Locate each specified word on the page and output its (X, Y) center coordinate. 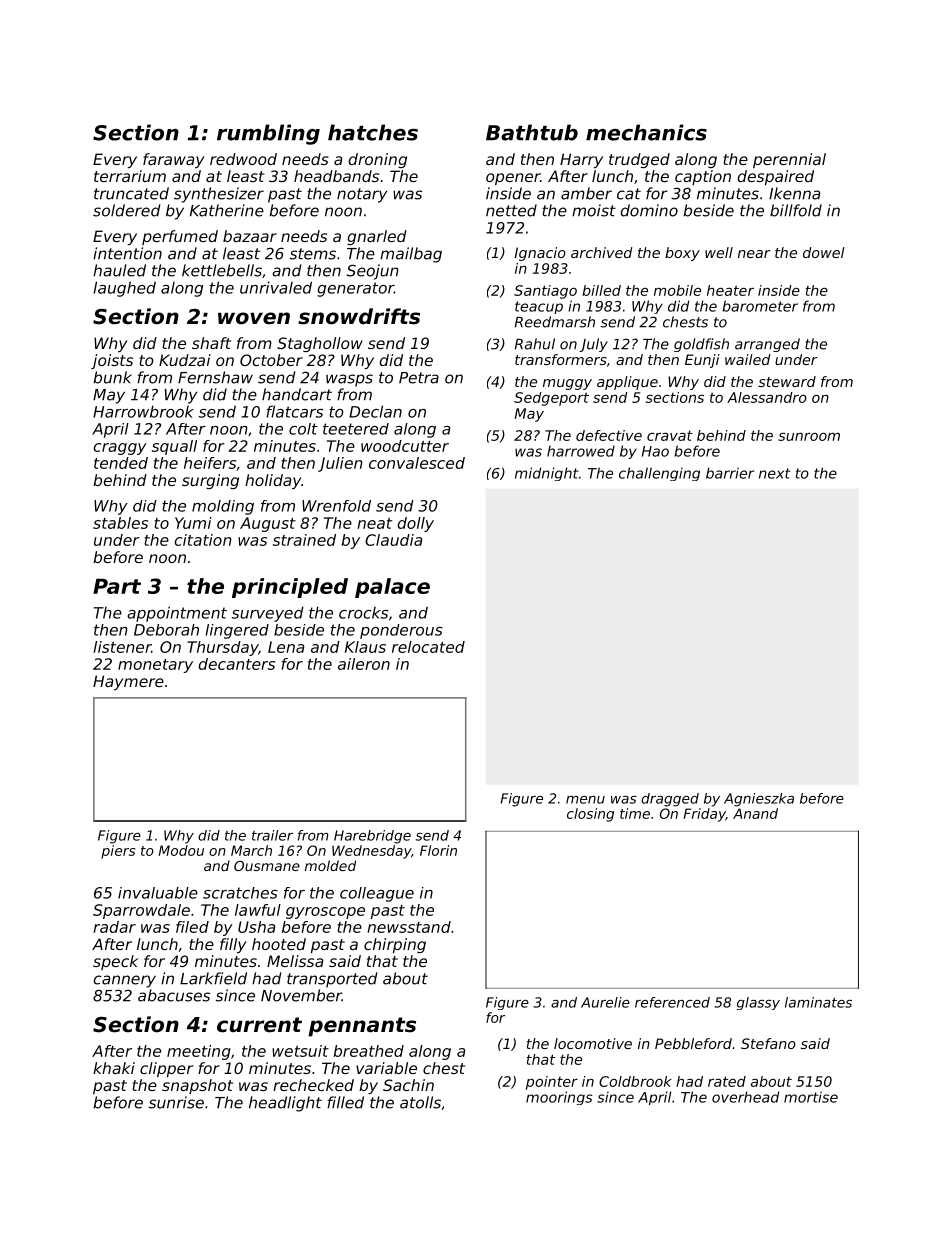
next (775, 473)
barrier (730, 473)
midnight (547, 474)
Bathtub (532, 132)
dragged (670, 800)
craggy (120, 449)
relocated (428, 647)
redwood (243, 159)
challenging (659, 474)
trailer (272, 835)
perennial (789, 160)
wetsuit (300, 1051)
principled (290, 588)
